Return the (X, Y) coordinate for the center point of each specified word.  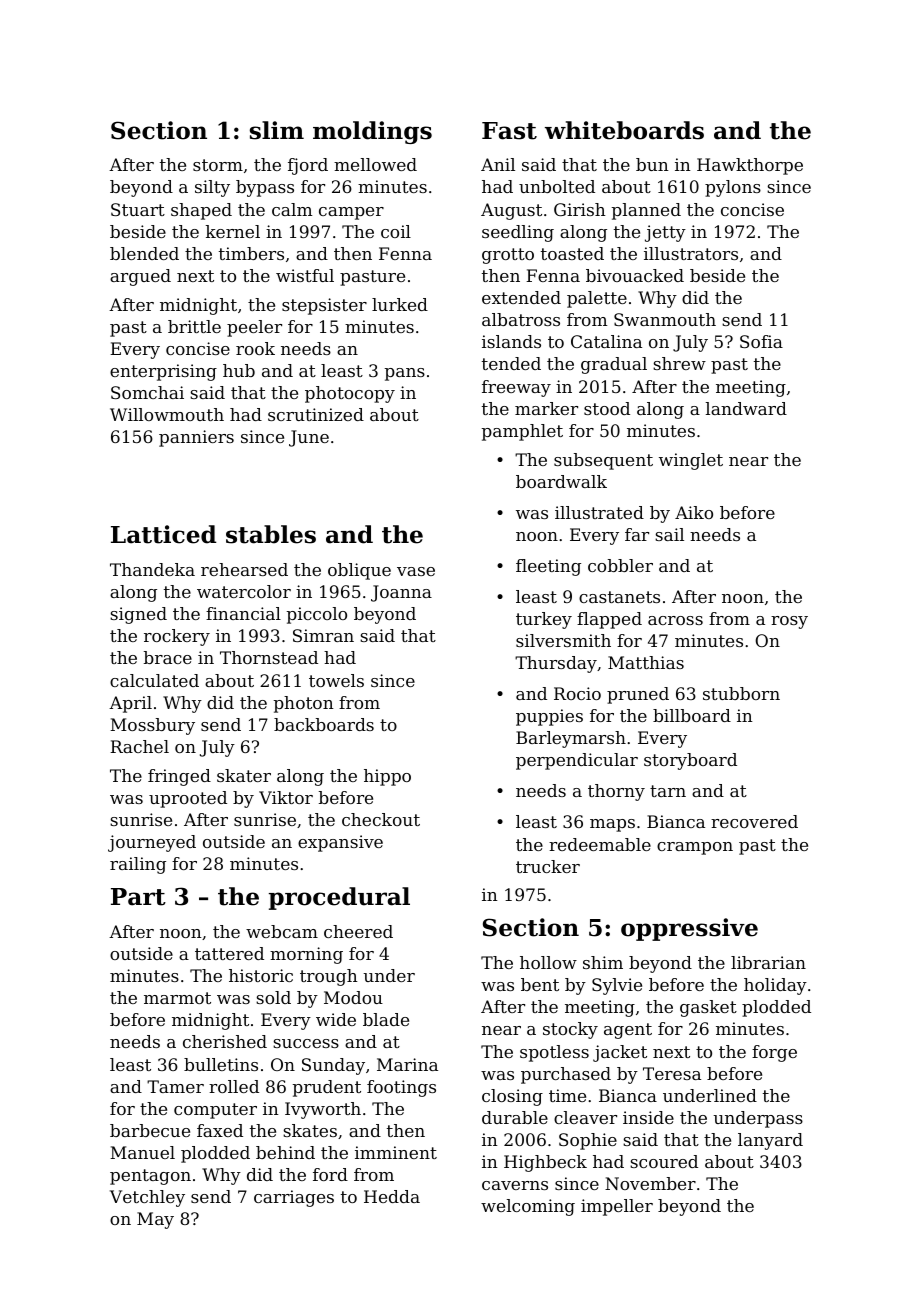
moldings (372, 132)
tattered (229, 953)
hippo (387, 777)
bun (652, 164)
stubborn (741, 693)
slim (277, 130)
